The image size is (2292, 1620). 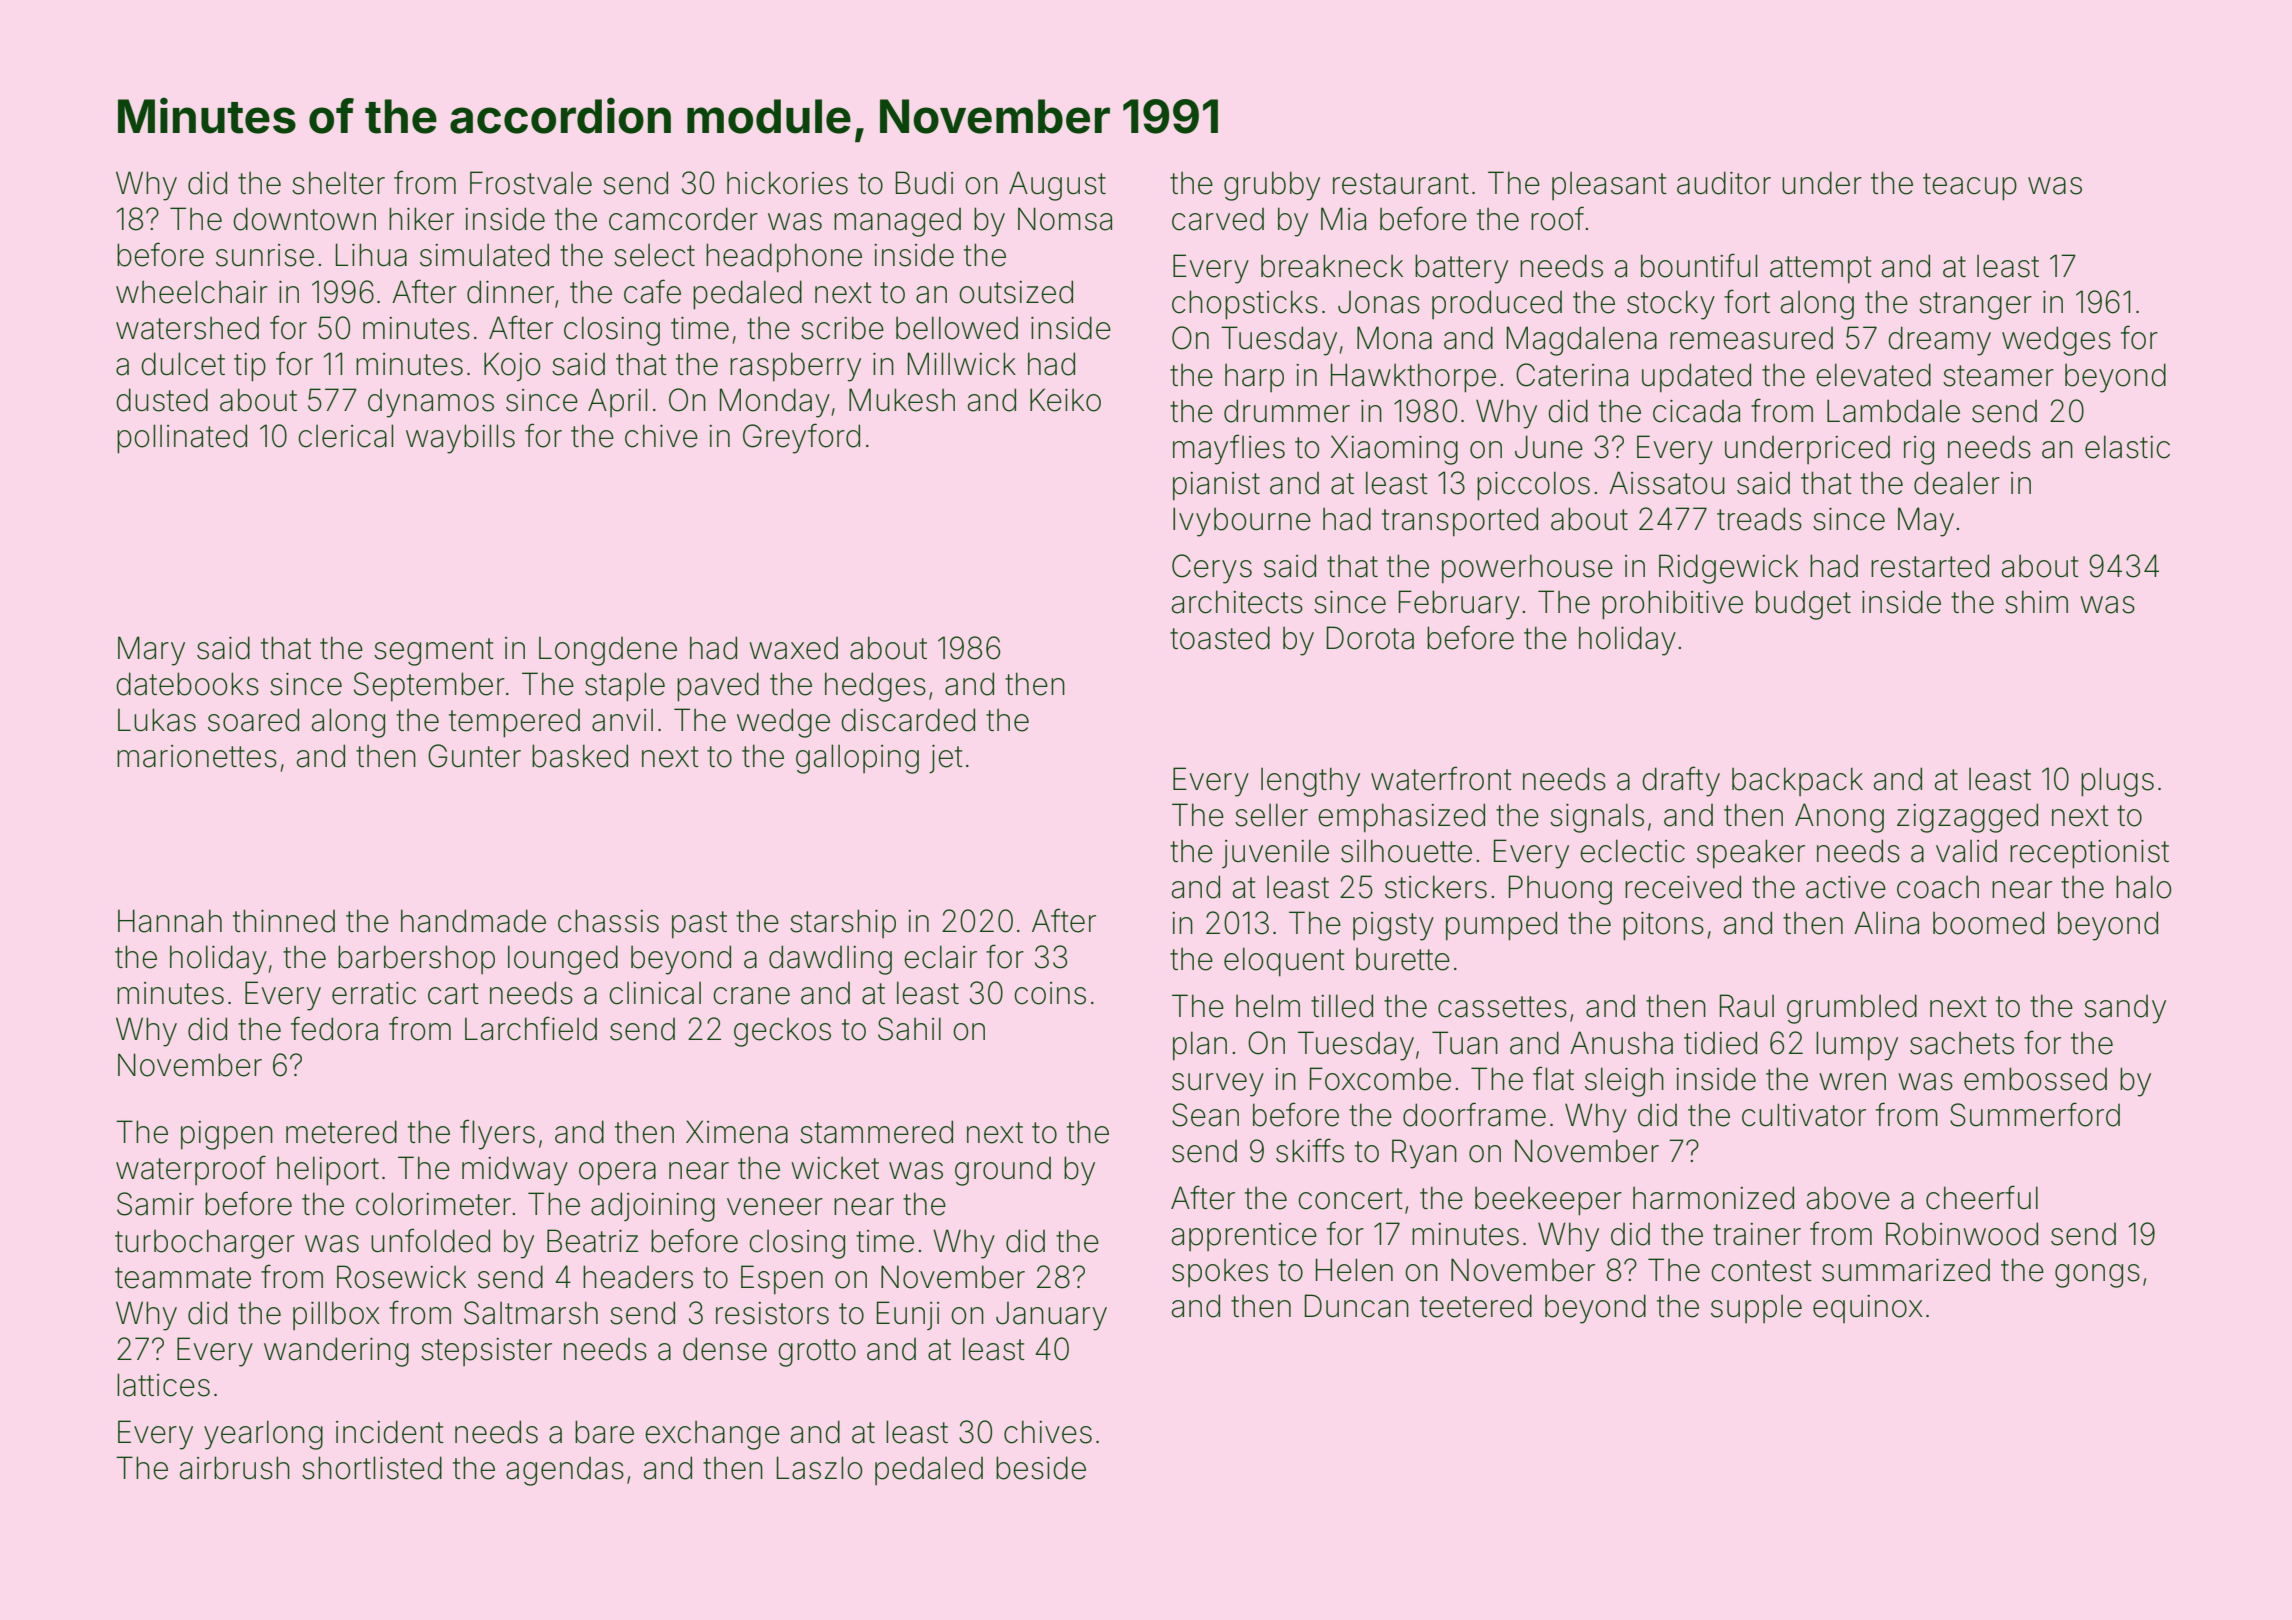 I want to click on Dorota, so click(x=1370, y=638).
